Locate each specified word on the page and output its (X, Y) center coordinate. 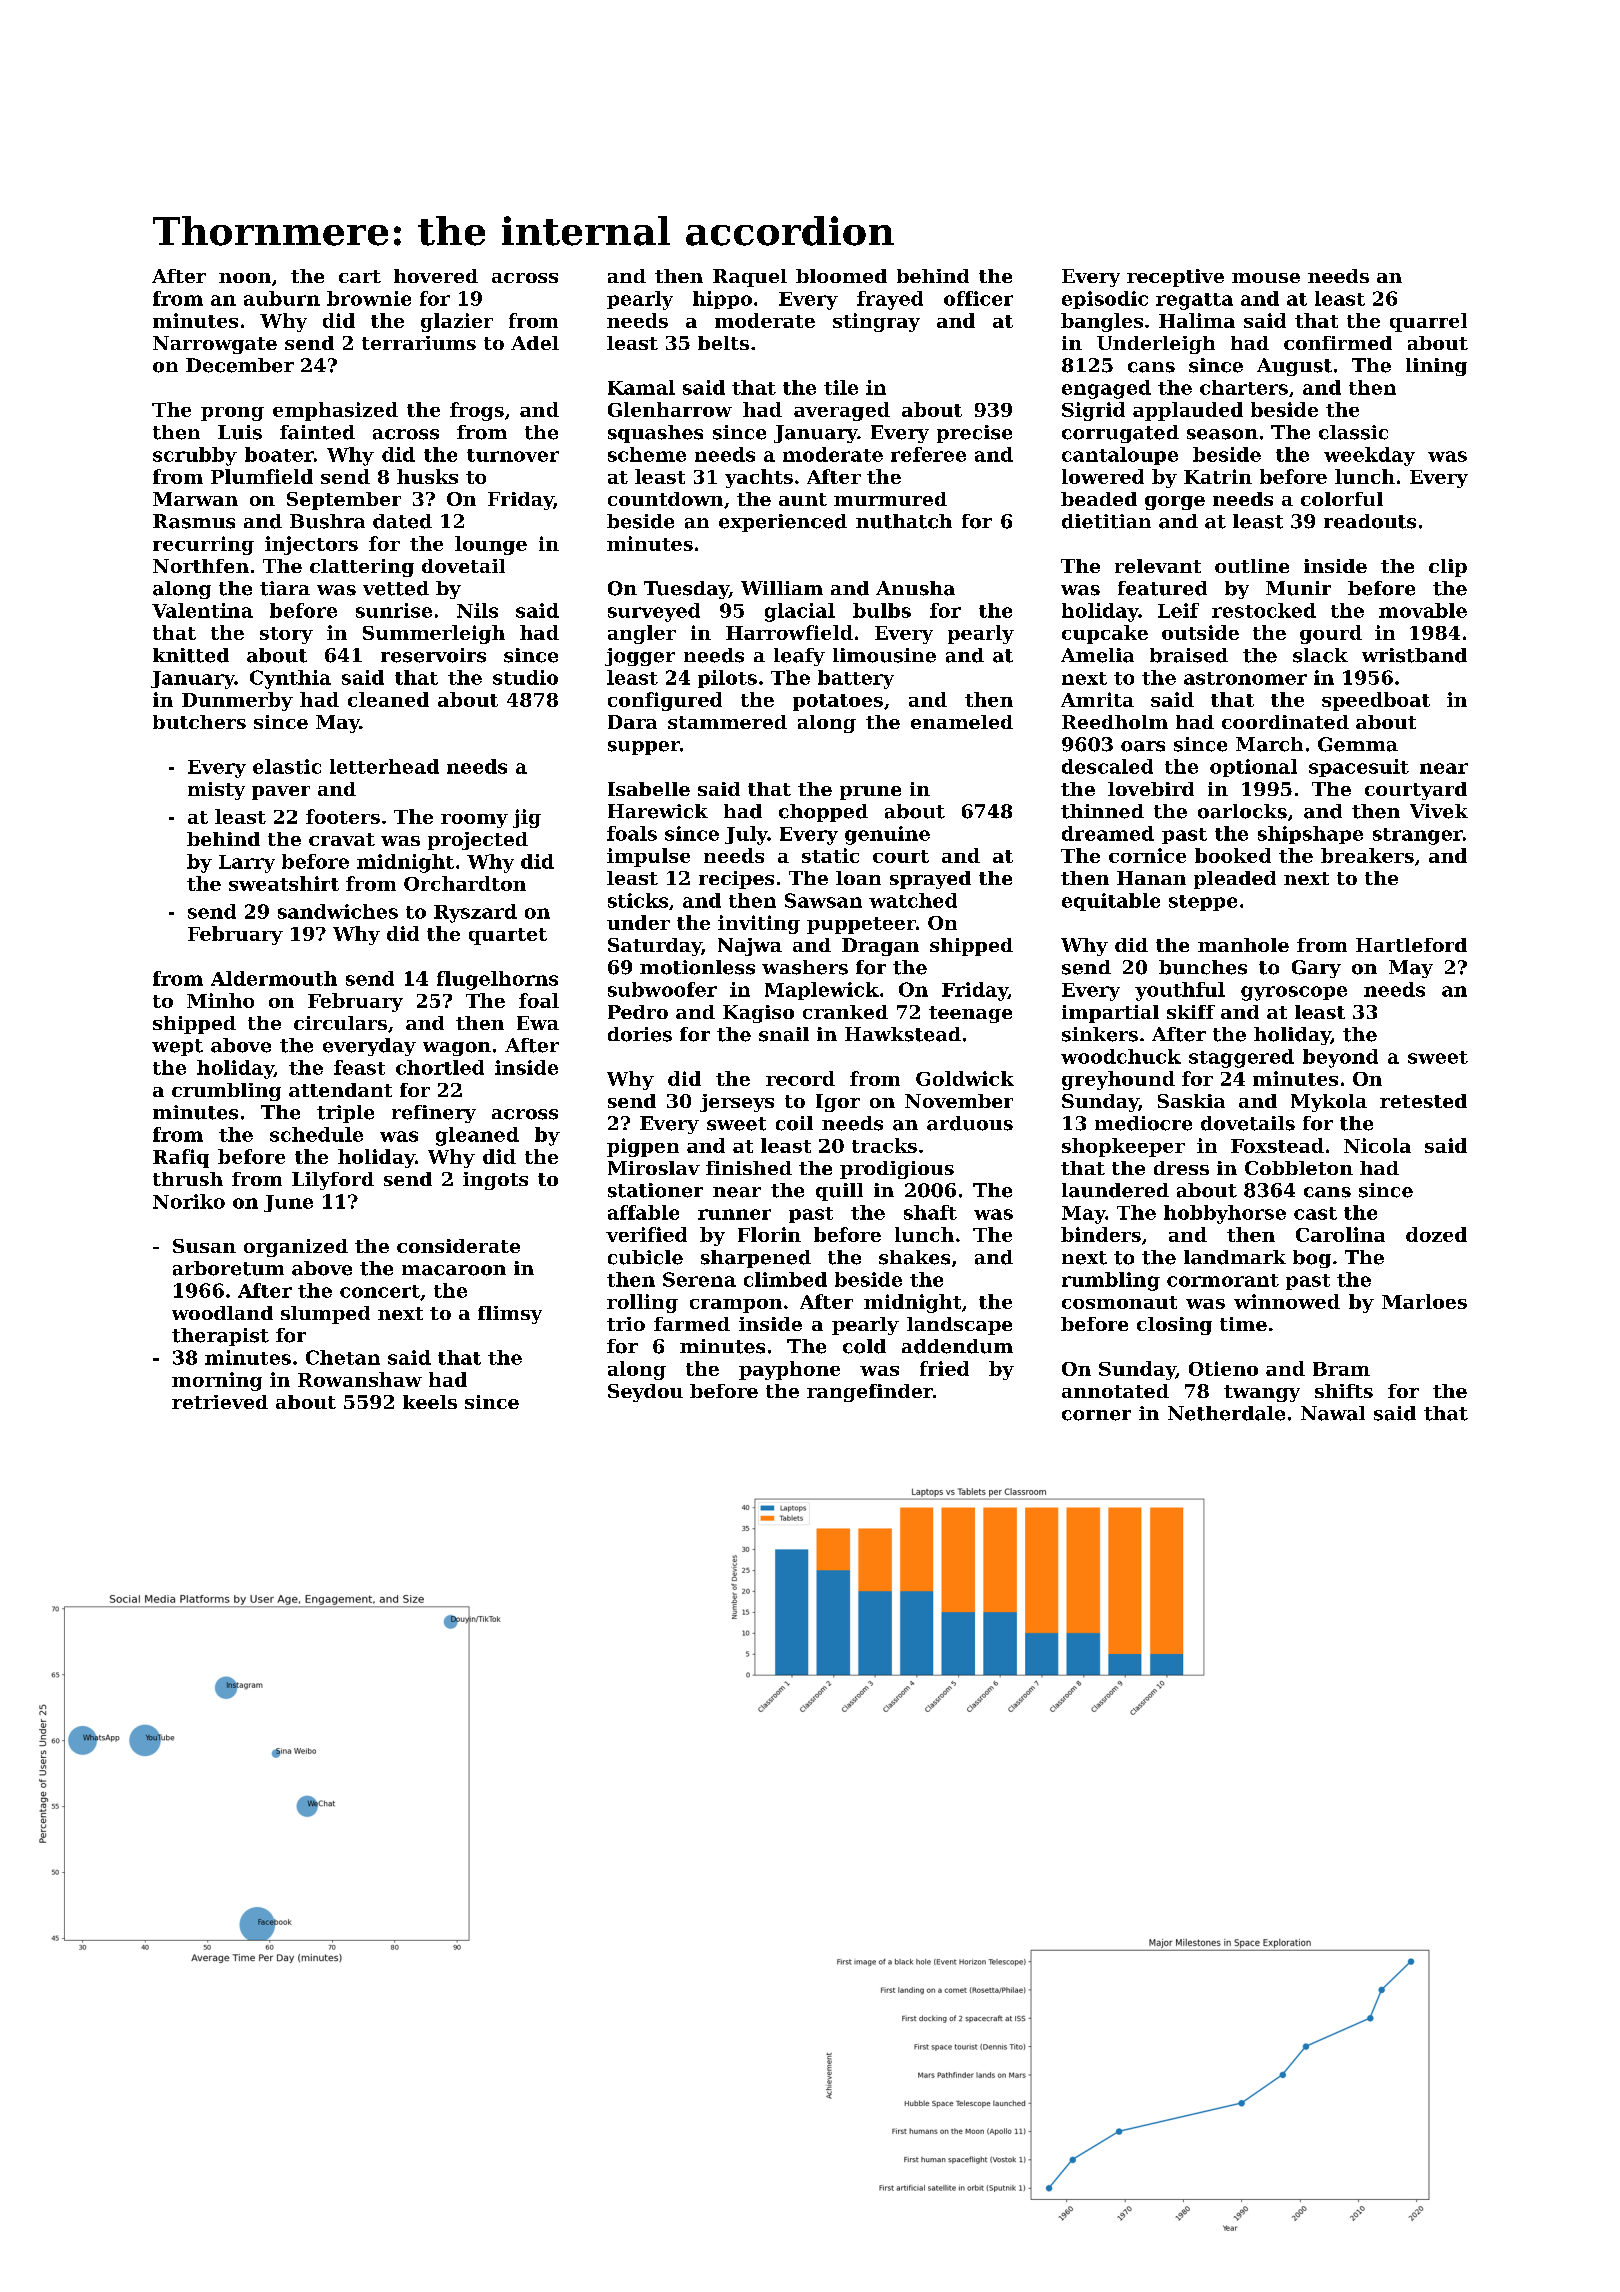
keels (430, 1402)
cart (360, 276)
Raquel (750, 278)
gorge (1175, 503)
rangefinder (870, 1393)
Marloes (1424, 1301)
